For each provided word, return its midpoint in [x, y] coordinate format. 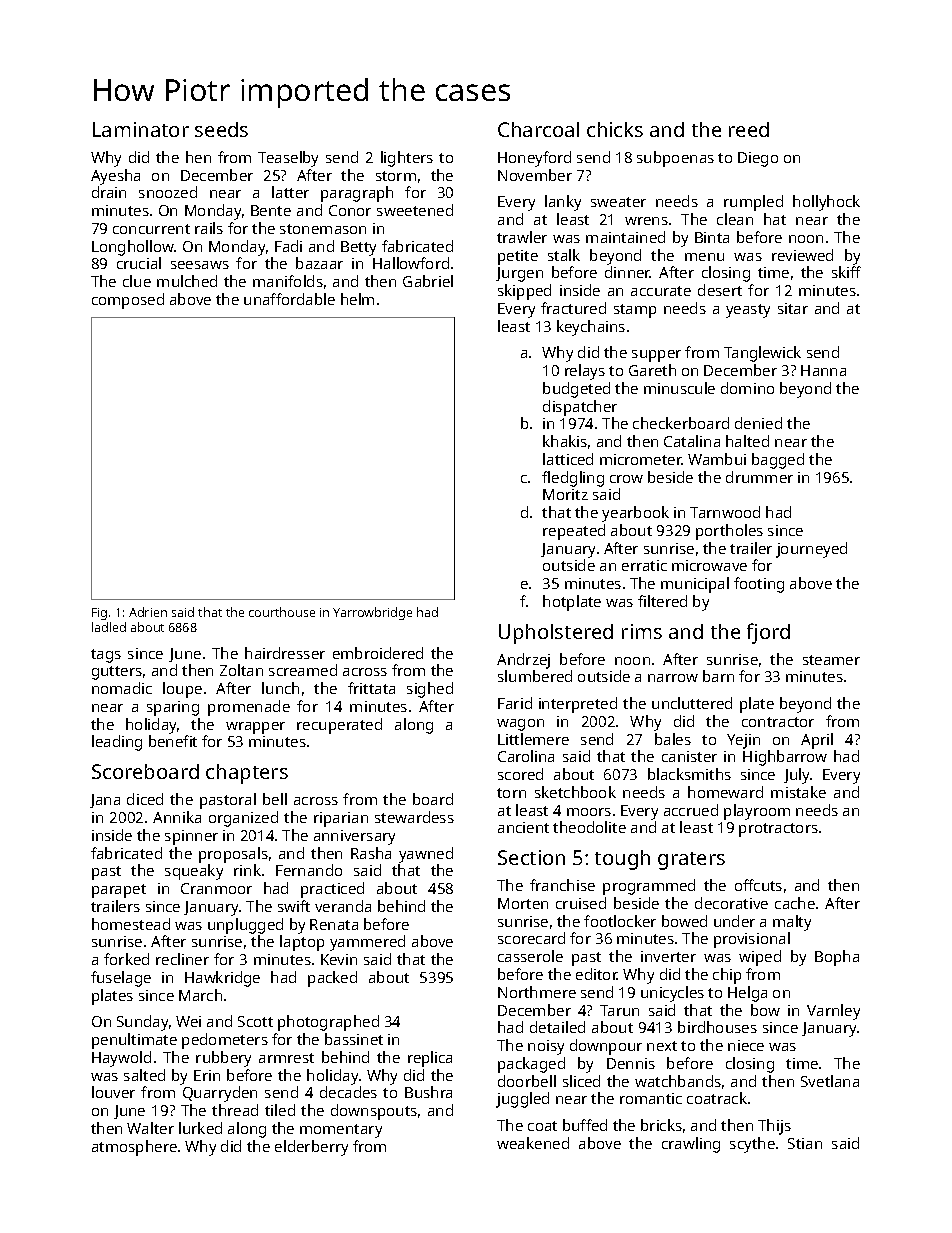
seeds [221, 129]
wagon [520, 725]
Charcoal [538, 129]
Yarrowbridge [372, 613]
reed [749, 129]
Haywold [121, 1059]
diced [145, 799]
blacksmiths [689, 774]
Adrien [148, 612]
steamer [831, 660]
